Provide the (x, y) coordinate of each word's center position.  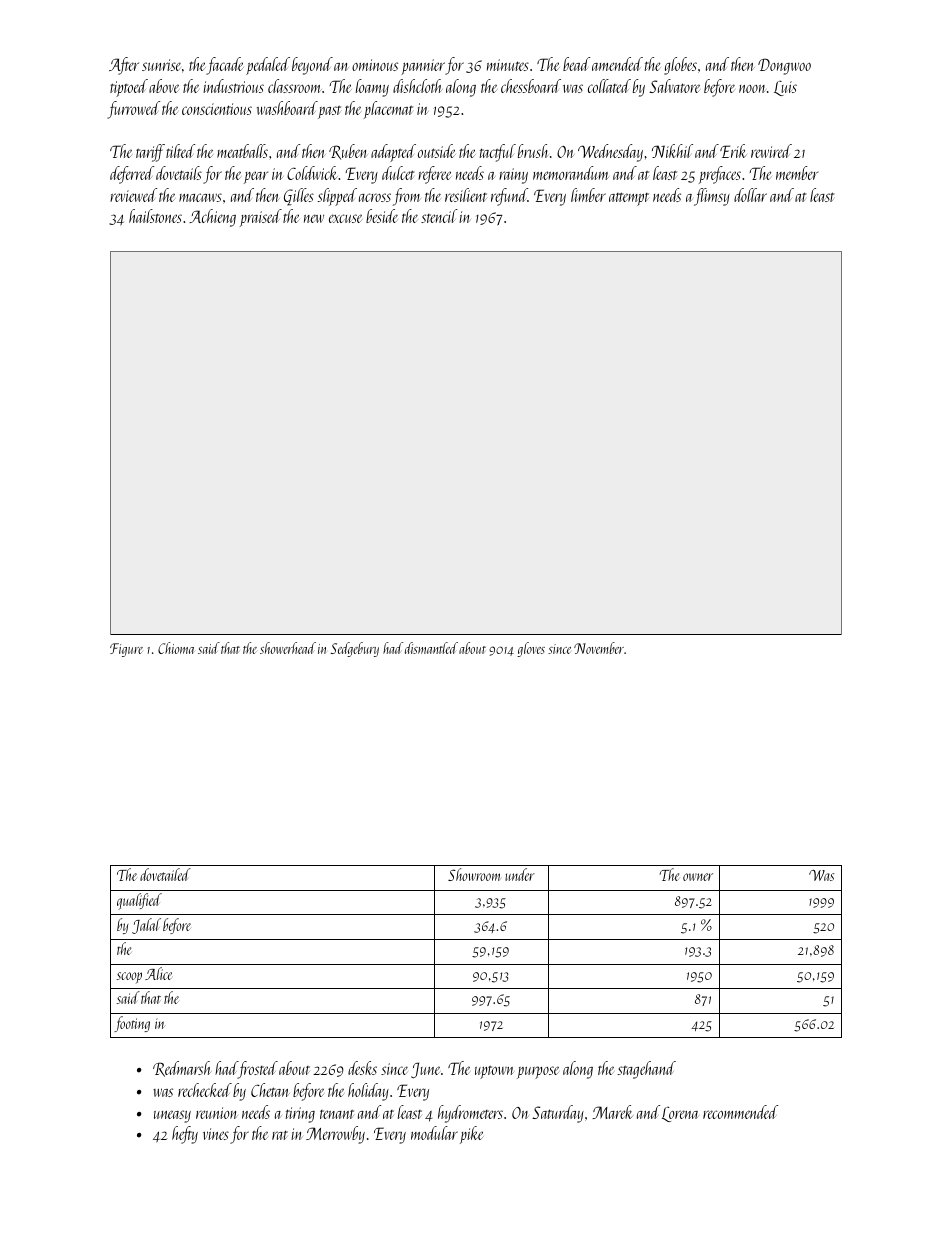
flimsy (712, 197)
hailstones (155, 216)
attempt (629, 199)
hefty (185, 1135)
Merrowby (335, 1135)
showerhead (288, 648)
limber (588, 195)
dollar (750, 195)
